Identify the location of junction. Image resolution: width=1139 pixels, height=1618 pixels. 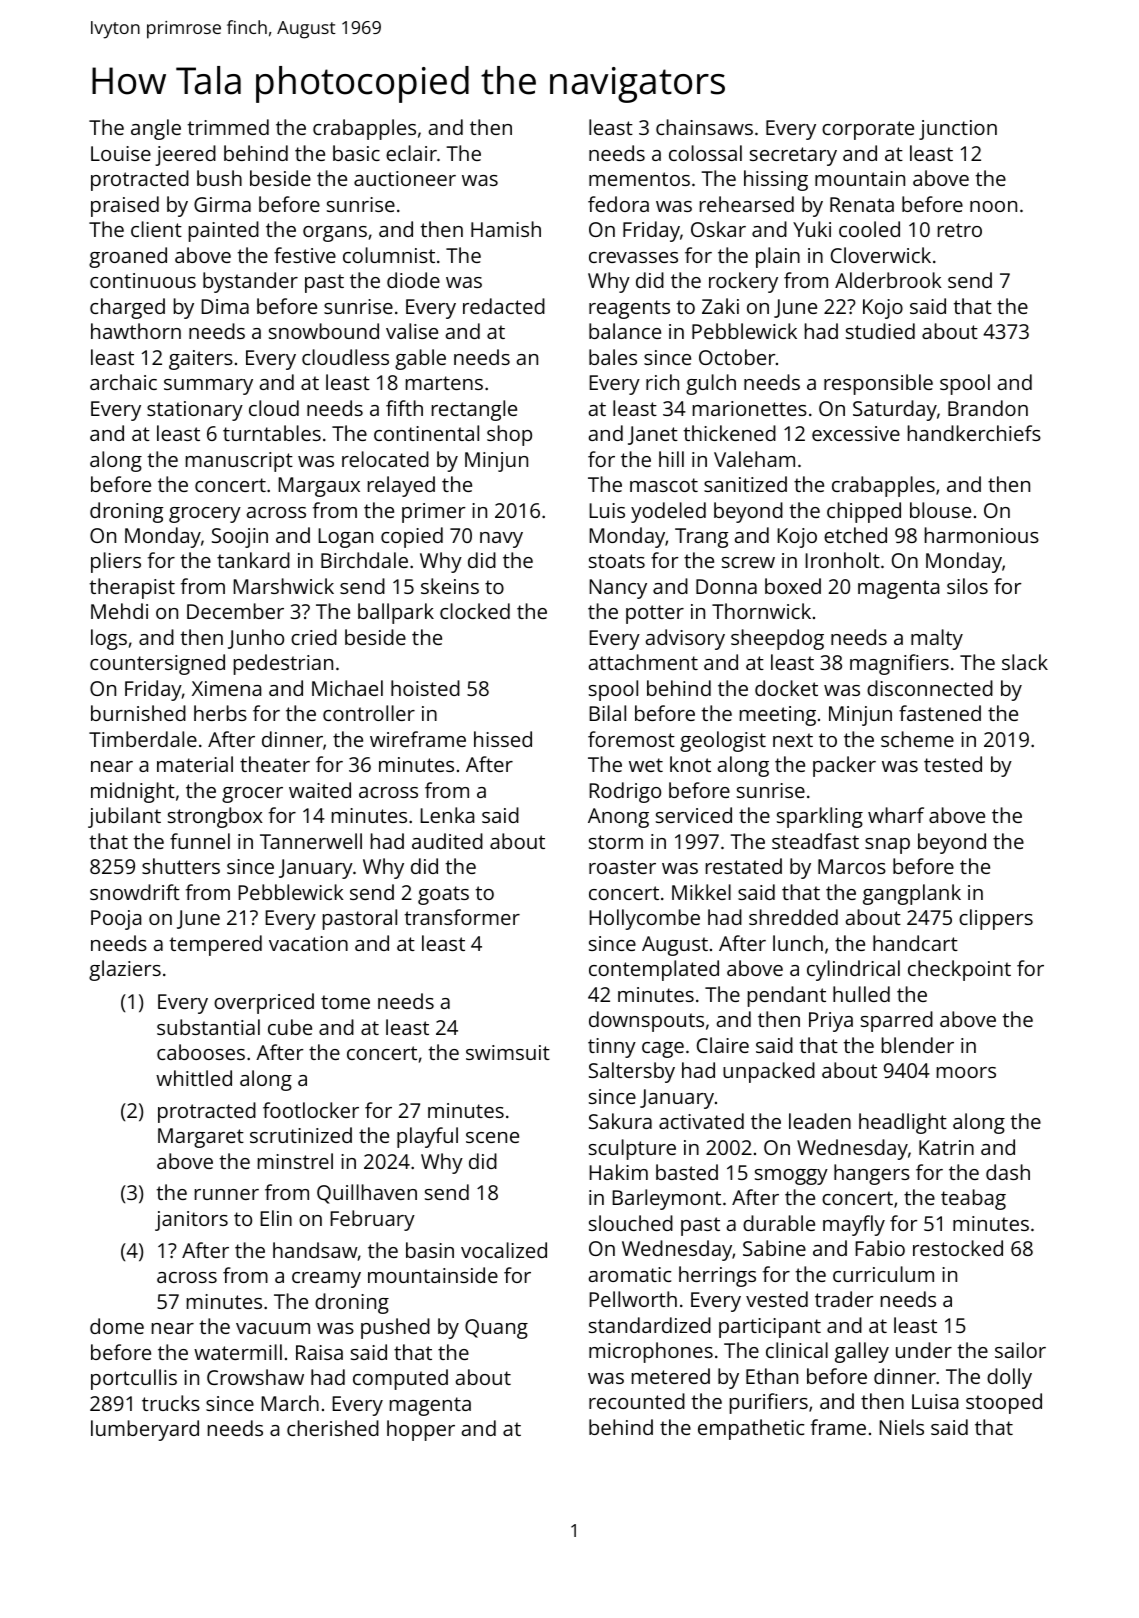
(958, 130).
